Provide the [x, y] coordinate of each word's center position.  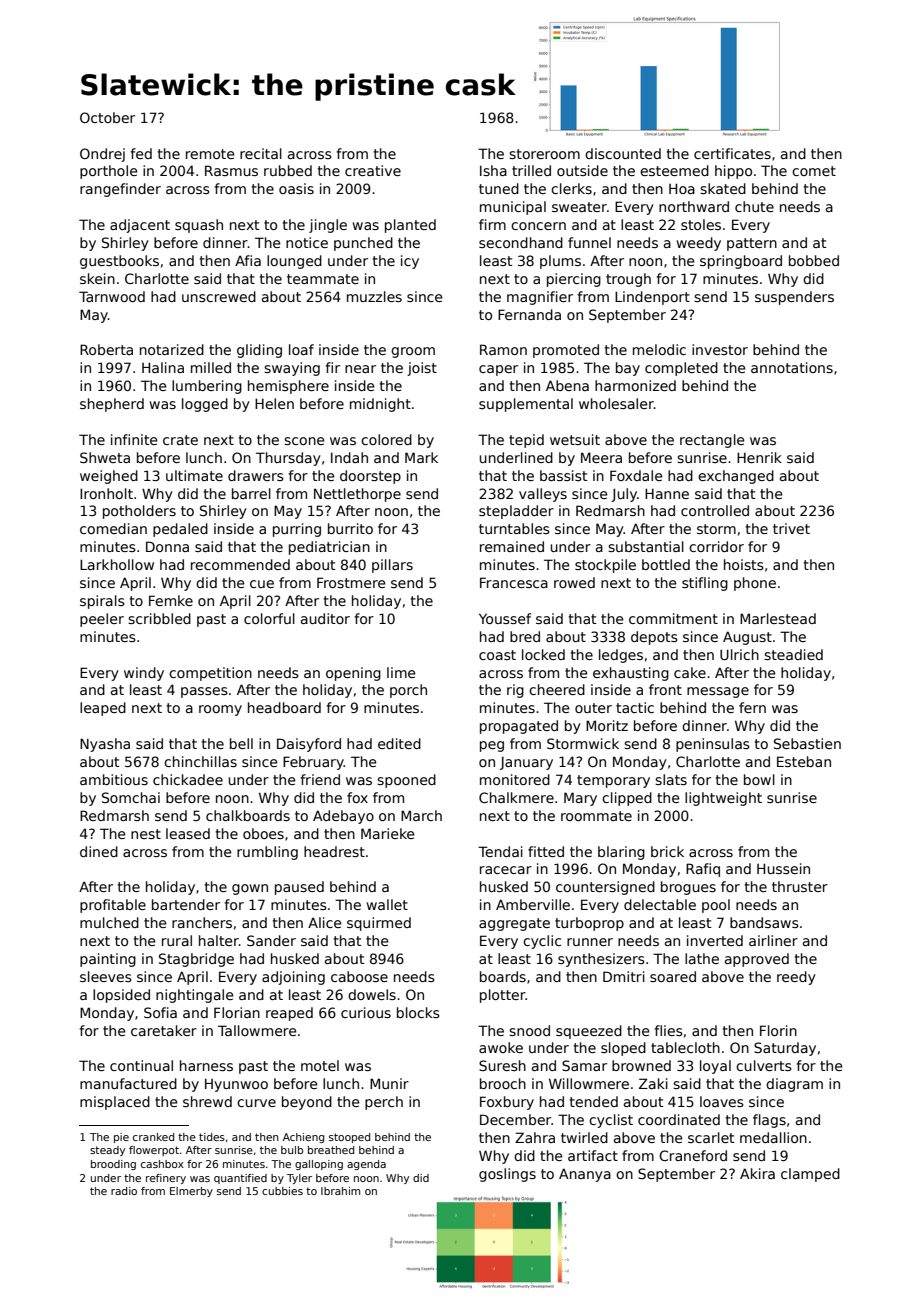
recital [261, 153]
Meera [601, 457]
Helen [274, 403]
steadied [793, 654]
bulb [292, 1150]
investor [720, 349]
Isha [493, 170]
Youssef [505, 618]
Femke [171, 600]
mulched [109, 922]
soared [673, 976]
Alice [325, 922]
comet [814, 171]
